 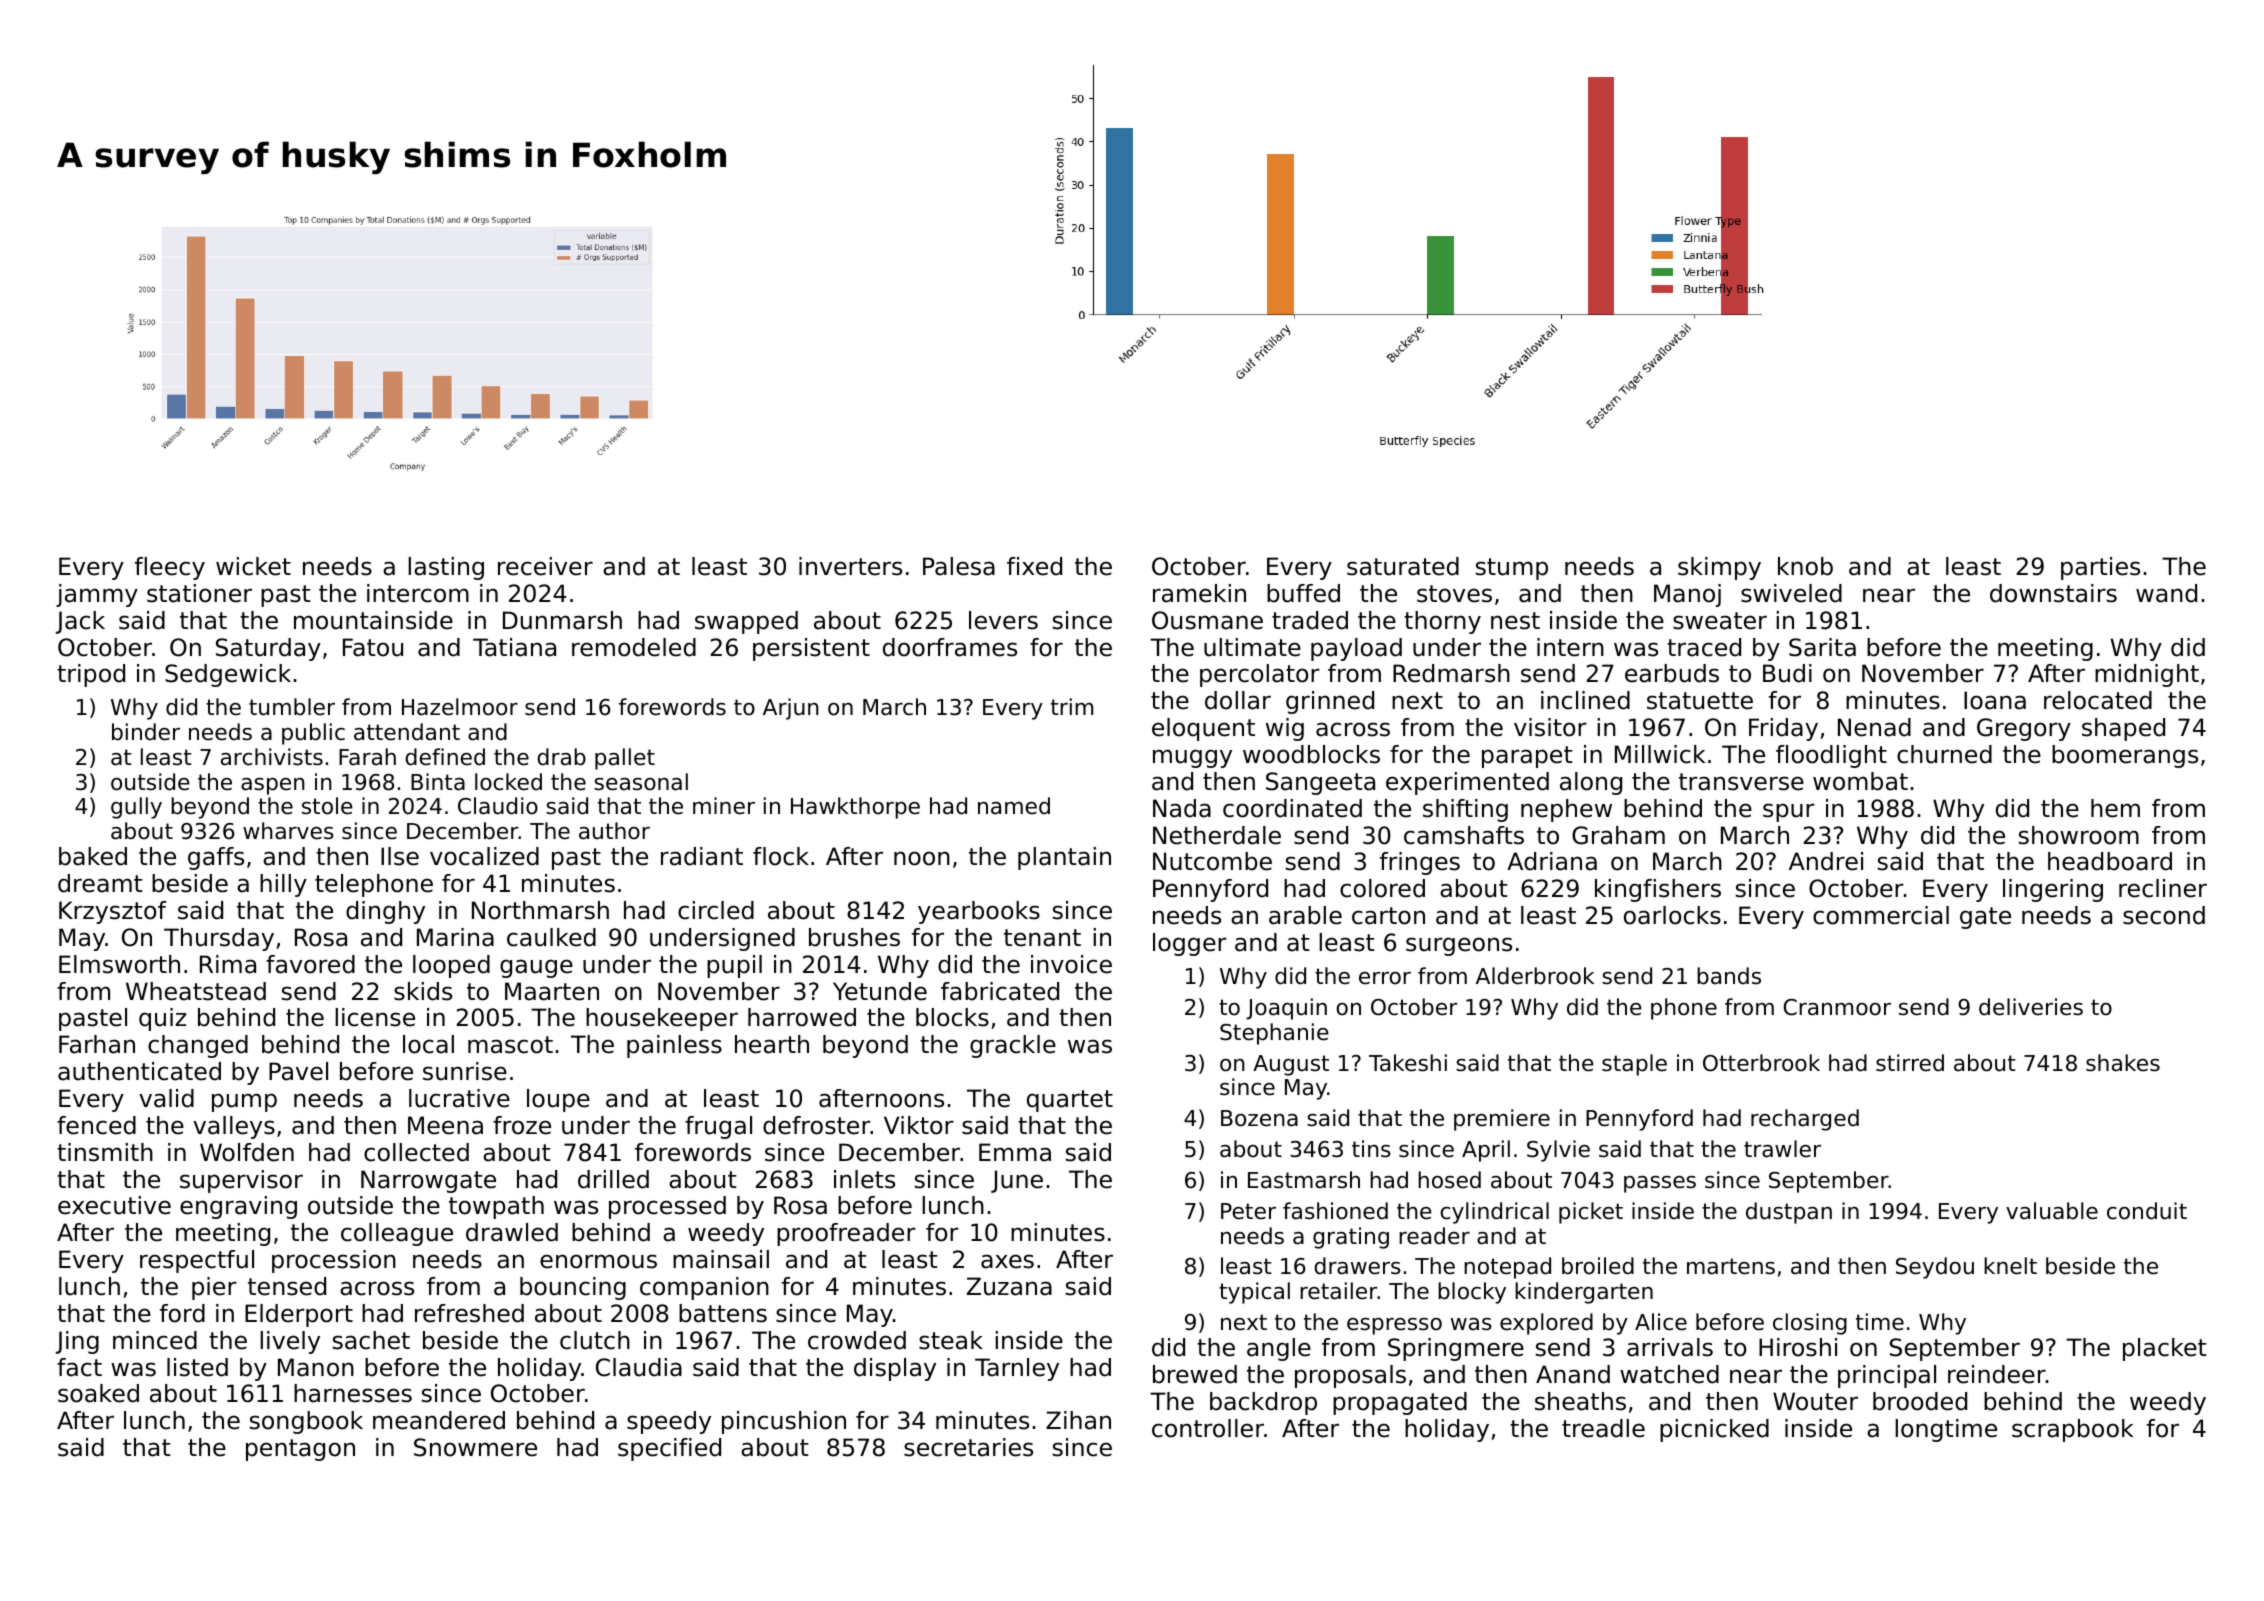 What do you see at coordinates (1719, 568) in the screenshot?
I see `skimpy` at bounding box center [1719, 568].
